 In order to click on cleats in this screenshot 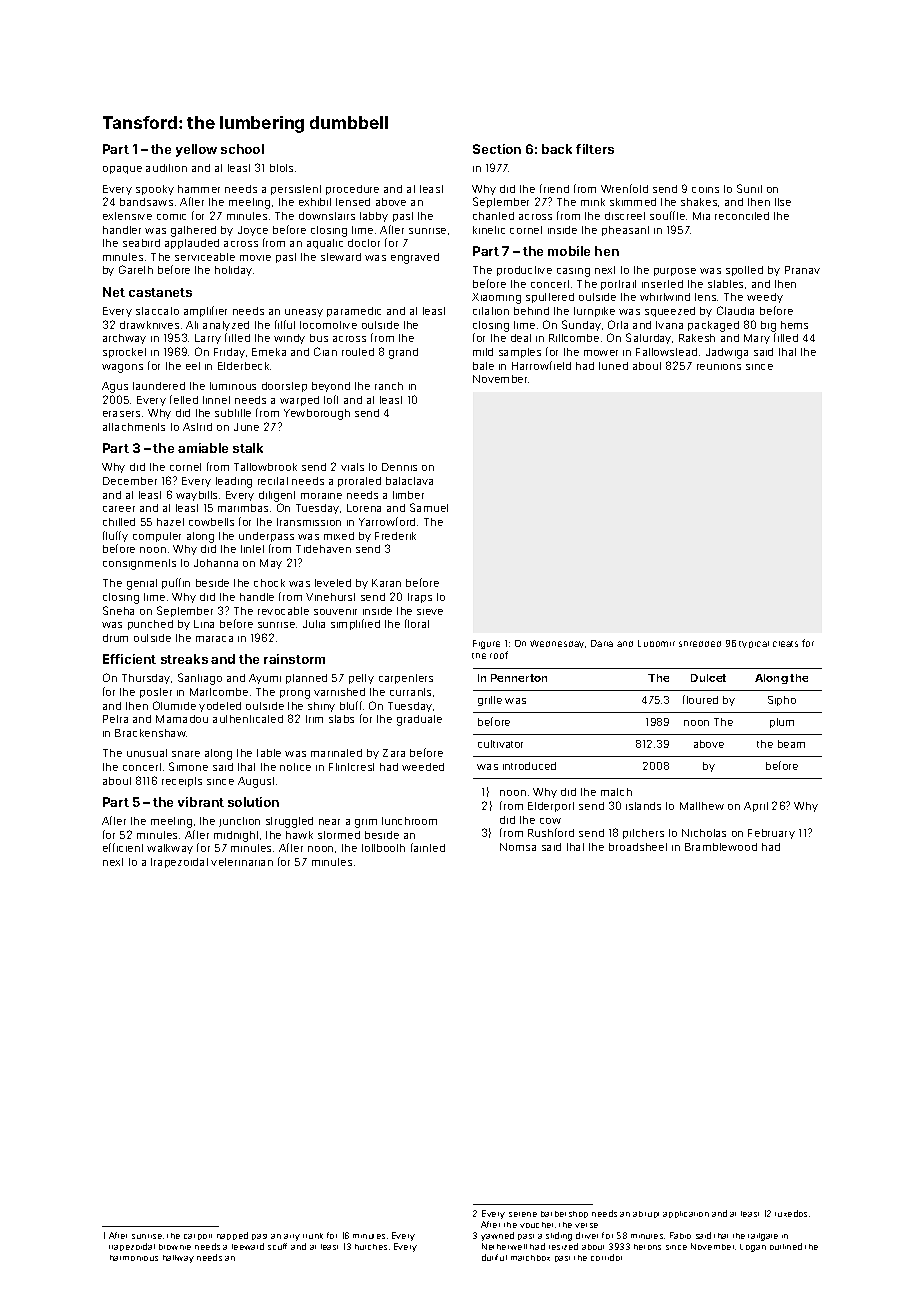, I will do `click(785, 644)`.
